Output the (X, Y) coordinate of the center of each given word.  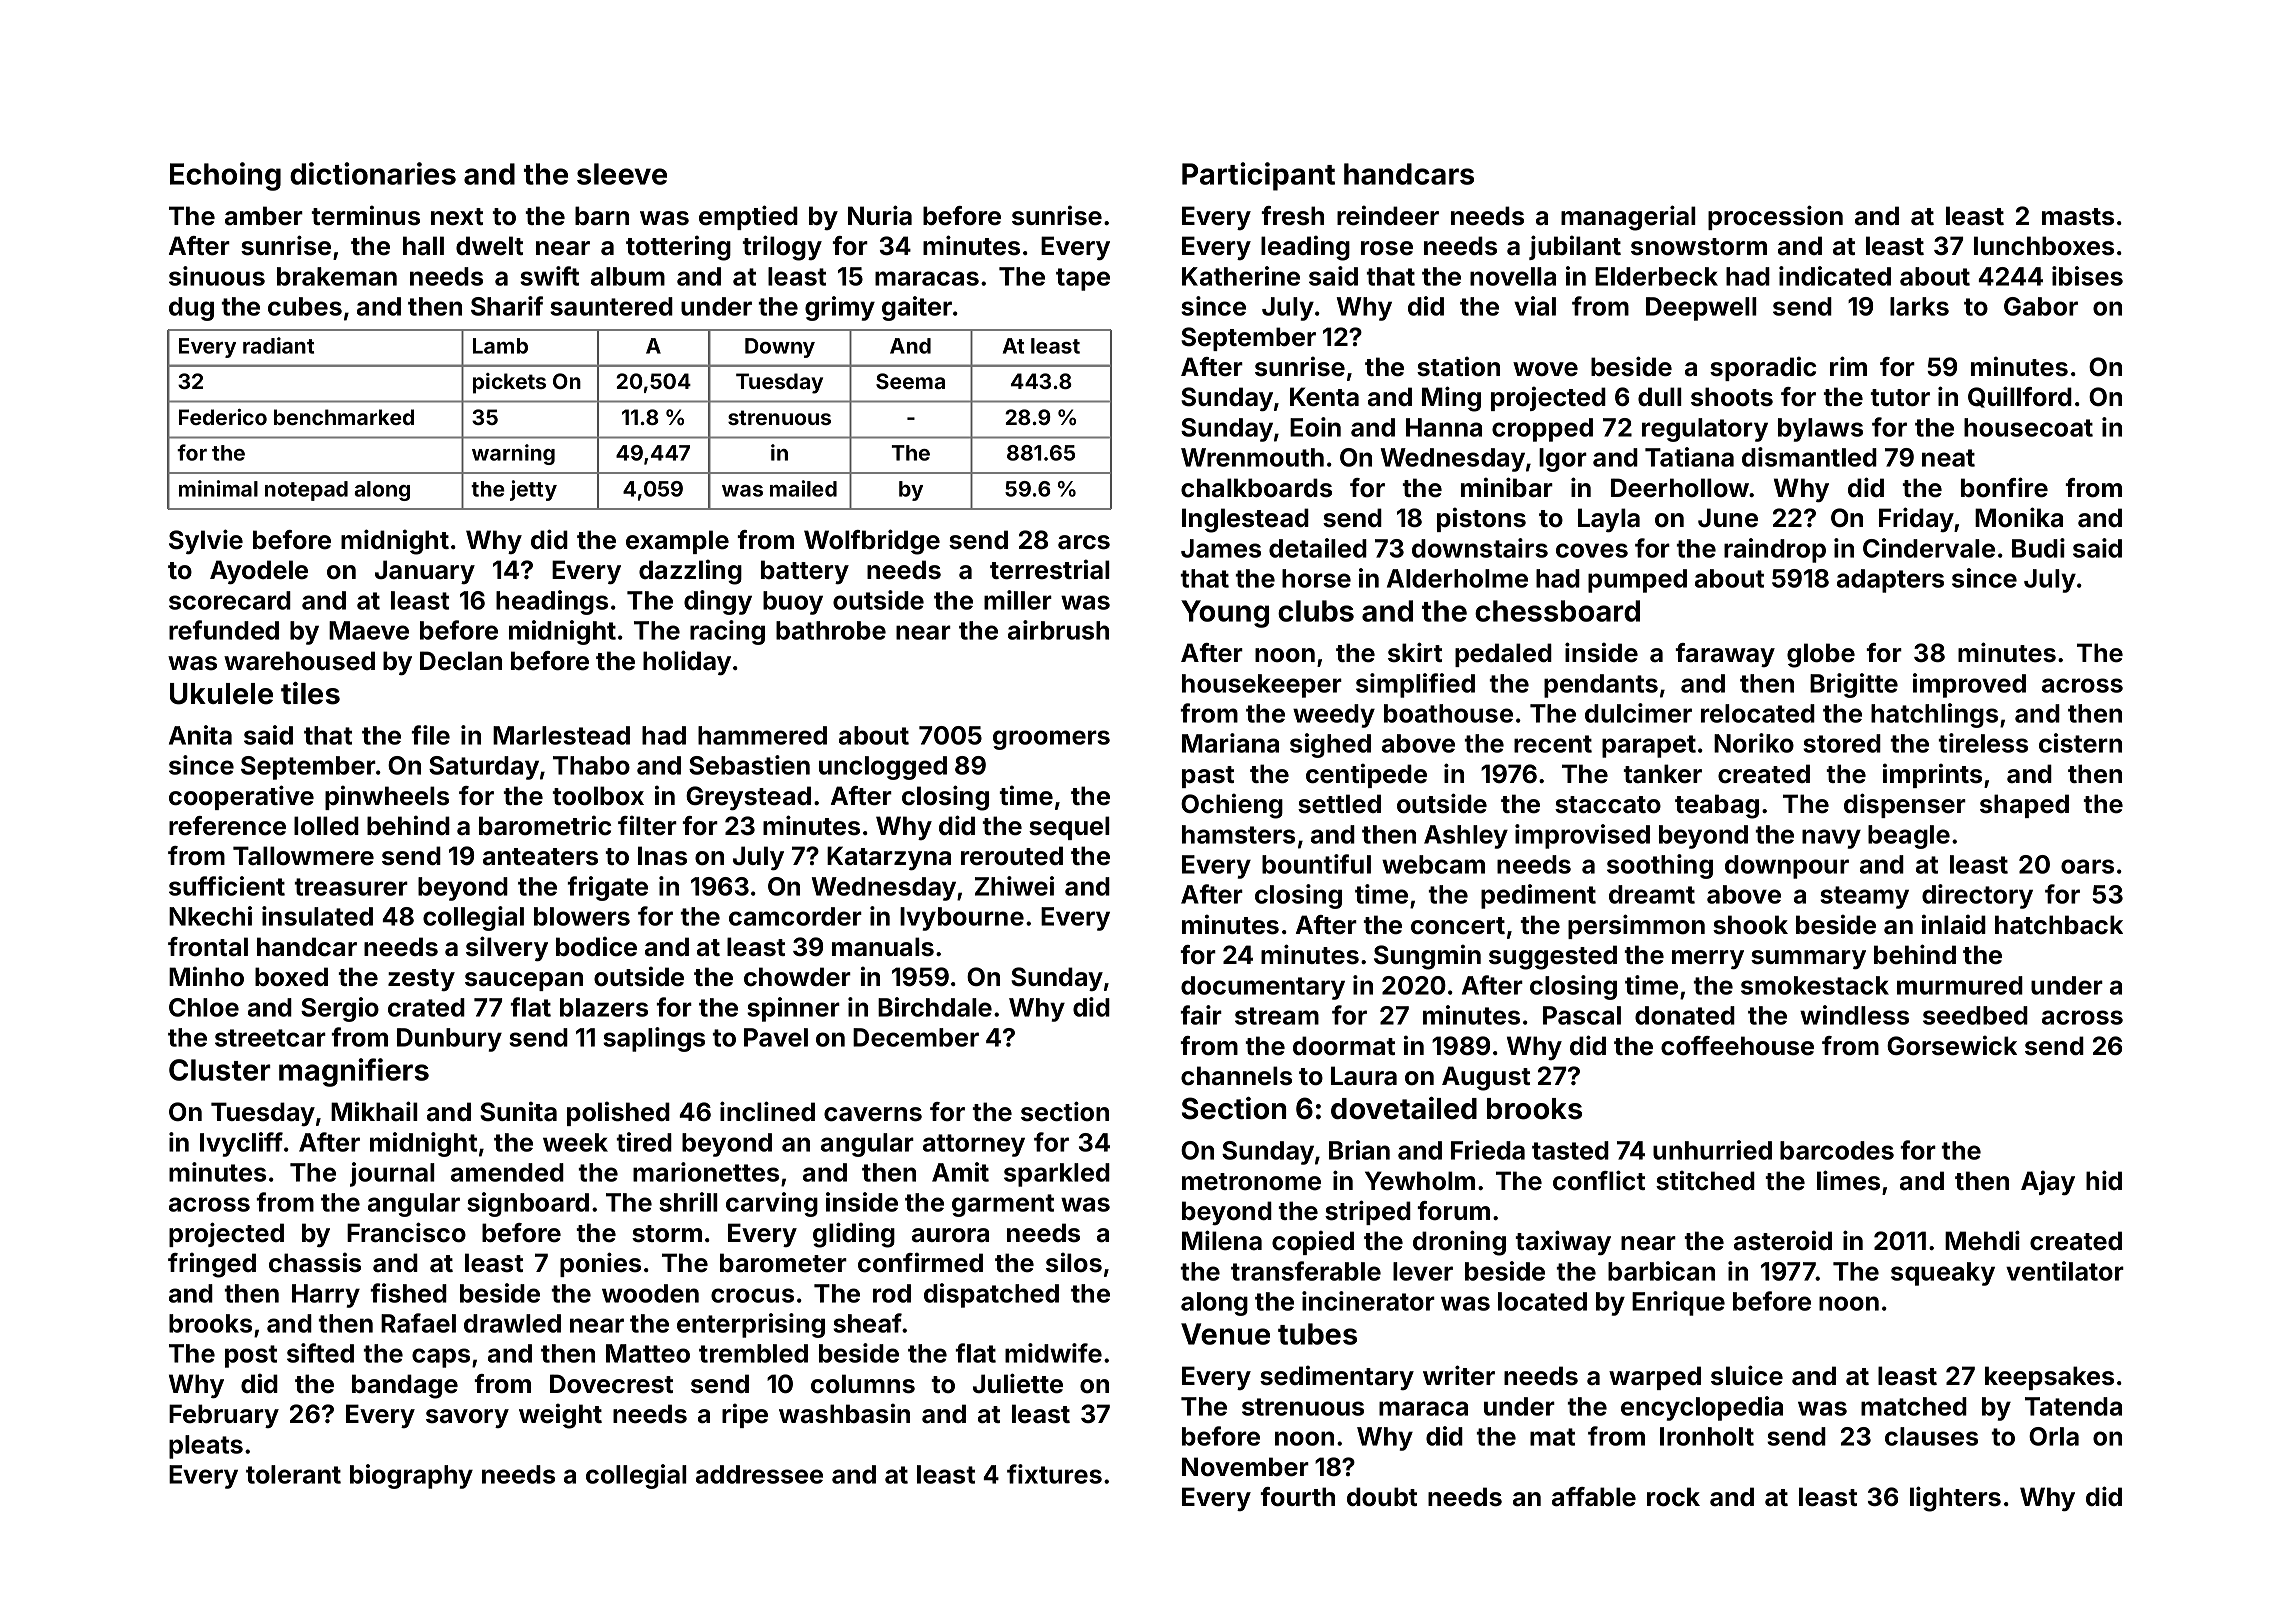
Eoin (1315, 427)
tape (1083, 279)
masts (2078, 217)
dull (1660, 396)
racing (727, 632)
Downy (780, 348)
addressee (759, 1474)
